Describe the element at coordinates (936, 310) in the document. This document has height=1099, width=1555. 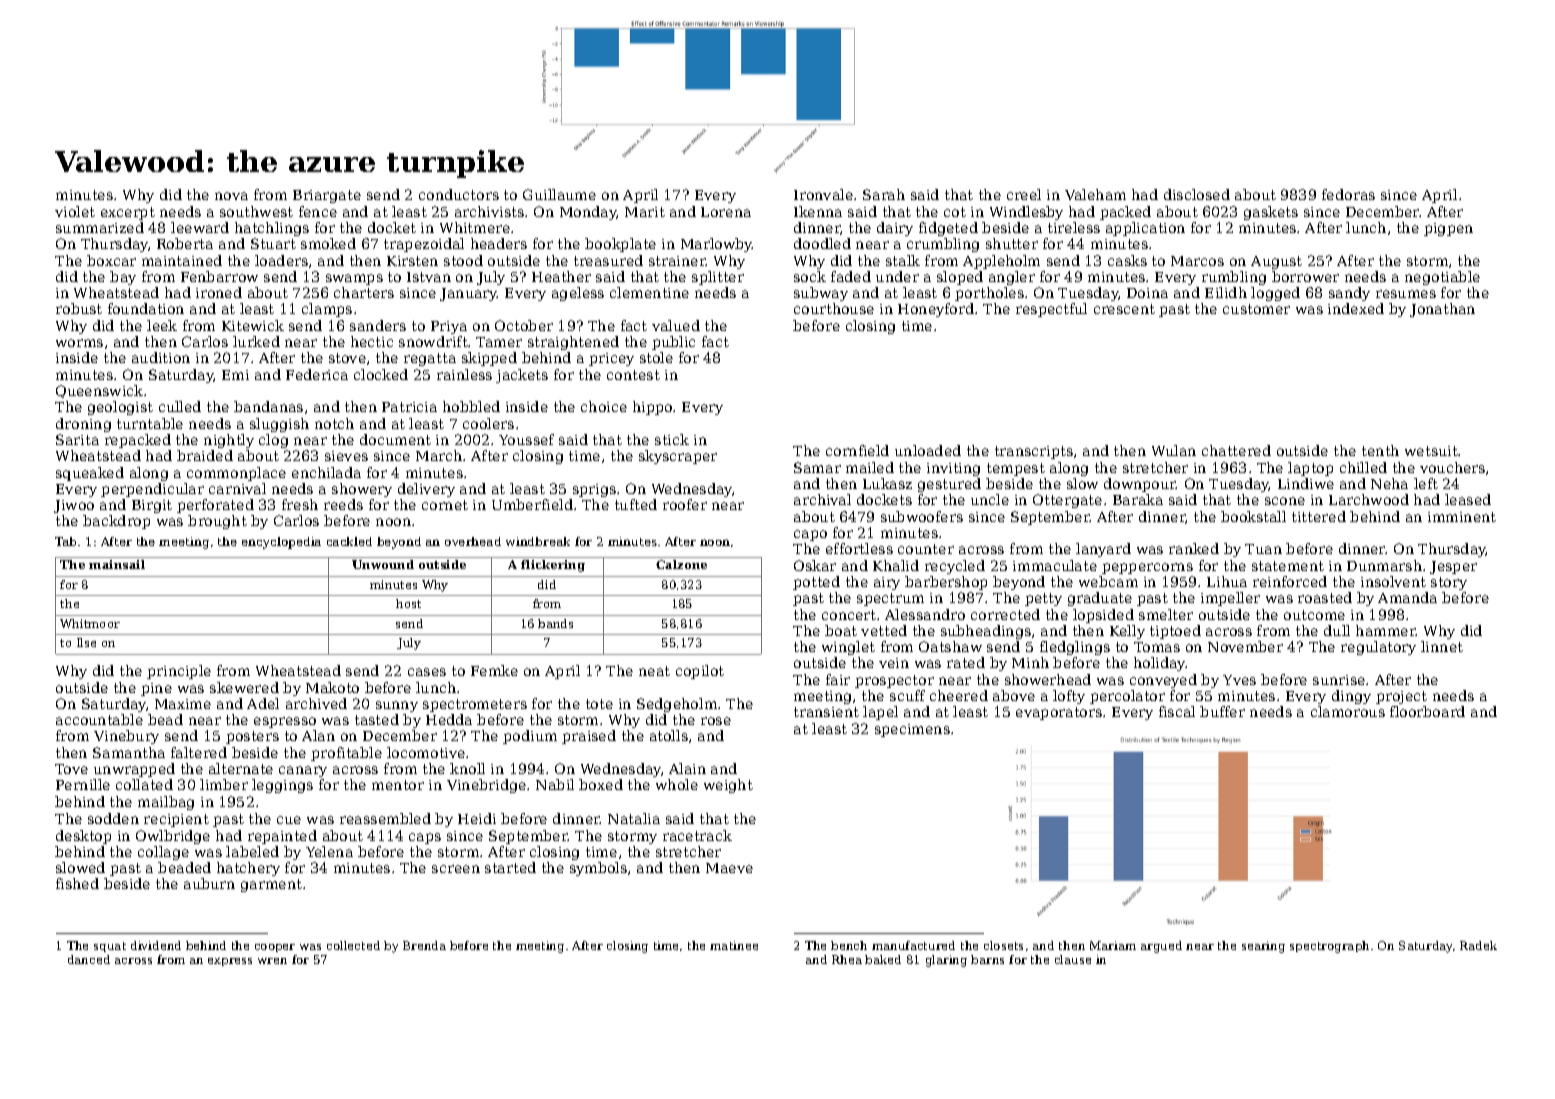
I see `Honeyford` at that location.
